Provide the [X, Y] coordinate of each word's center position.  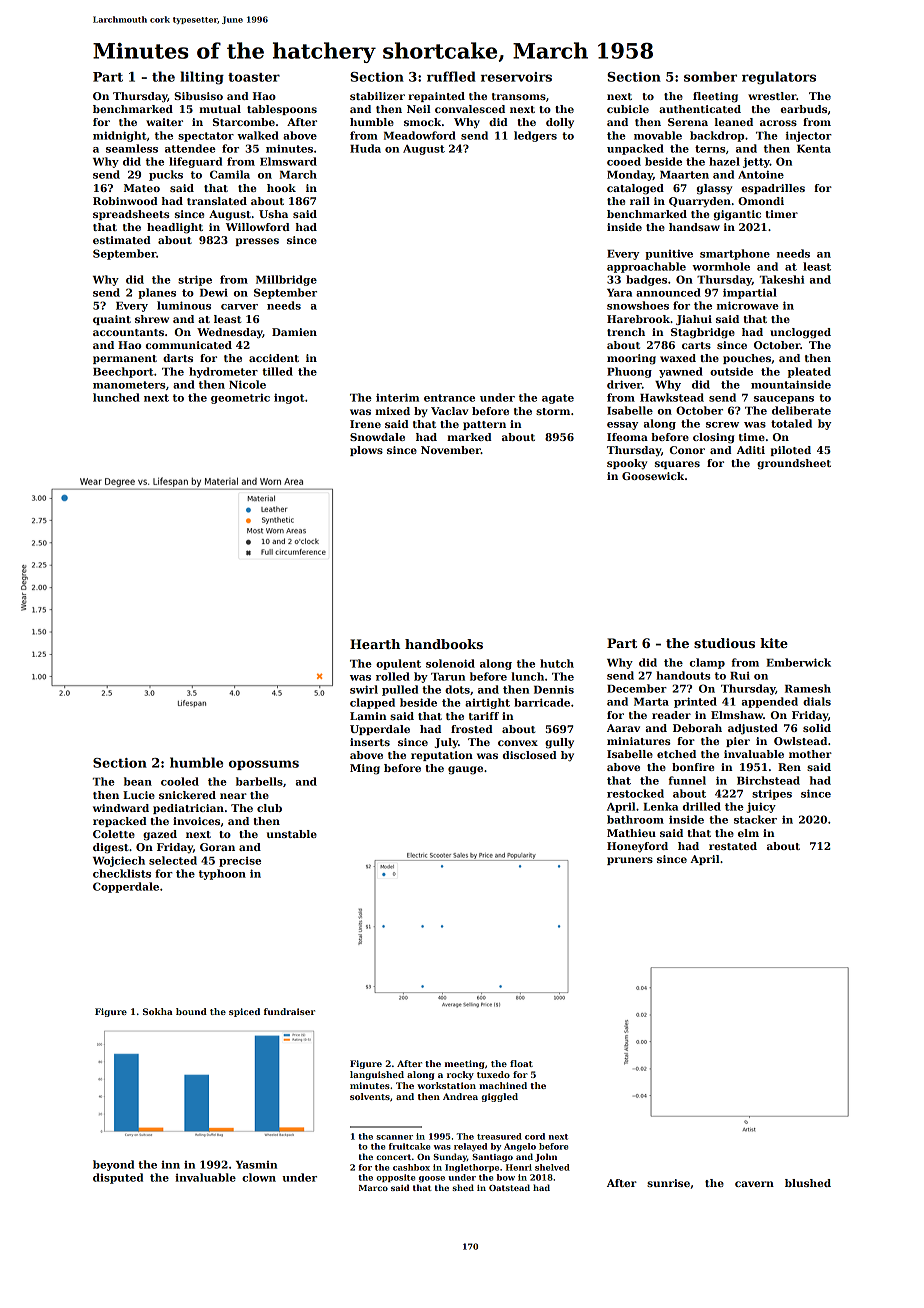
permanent [125, 359]
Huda [365, 148]
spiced [244, 1012]
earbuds [804, 109]
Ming [365, 769]
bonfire [693, 767]
